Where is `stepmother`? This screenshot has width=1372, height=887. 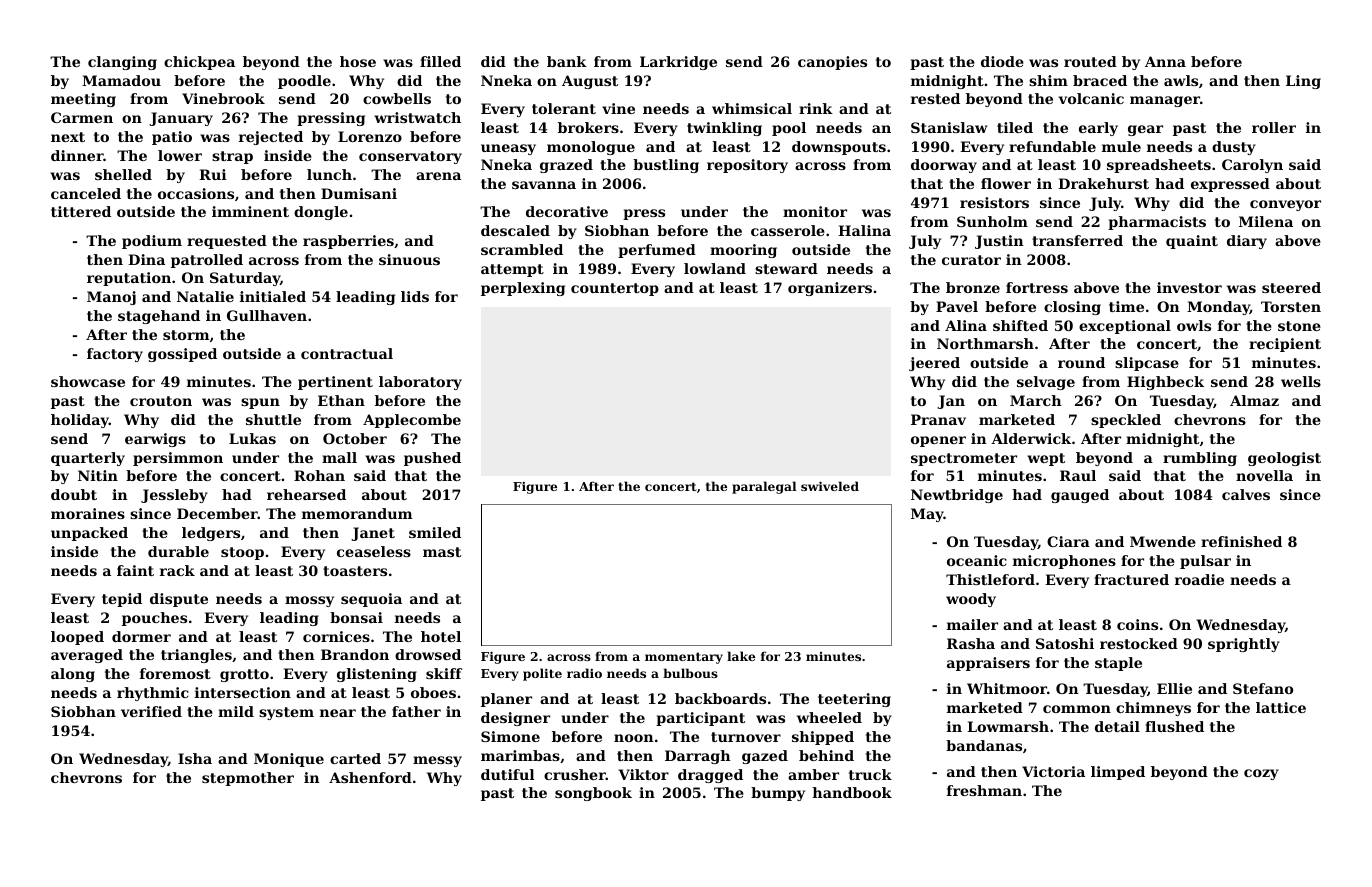
stepmother is located at coordinates (248, 779).
